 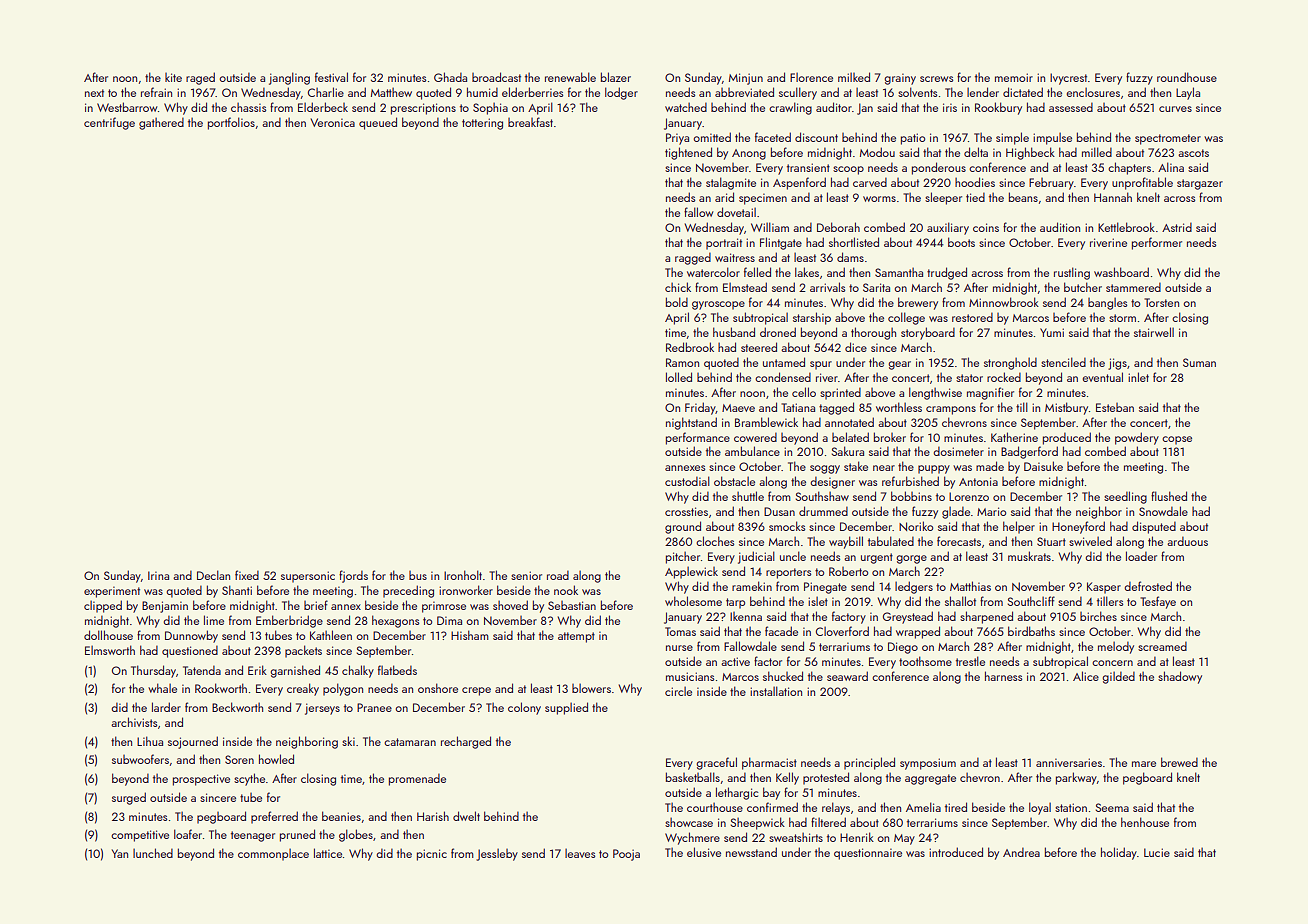 I want to click on Hannah, so click(x=1113, y=197).
